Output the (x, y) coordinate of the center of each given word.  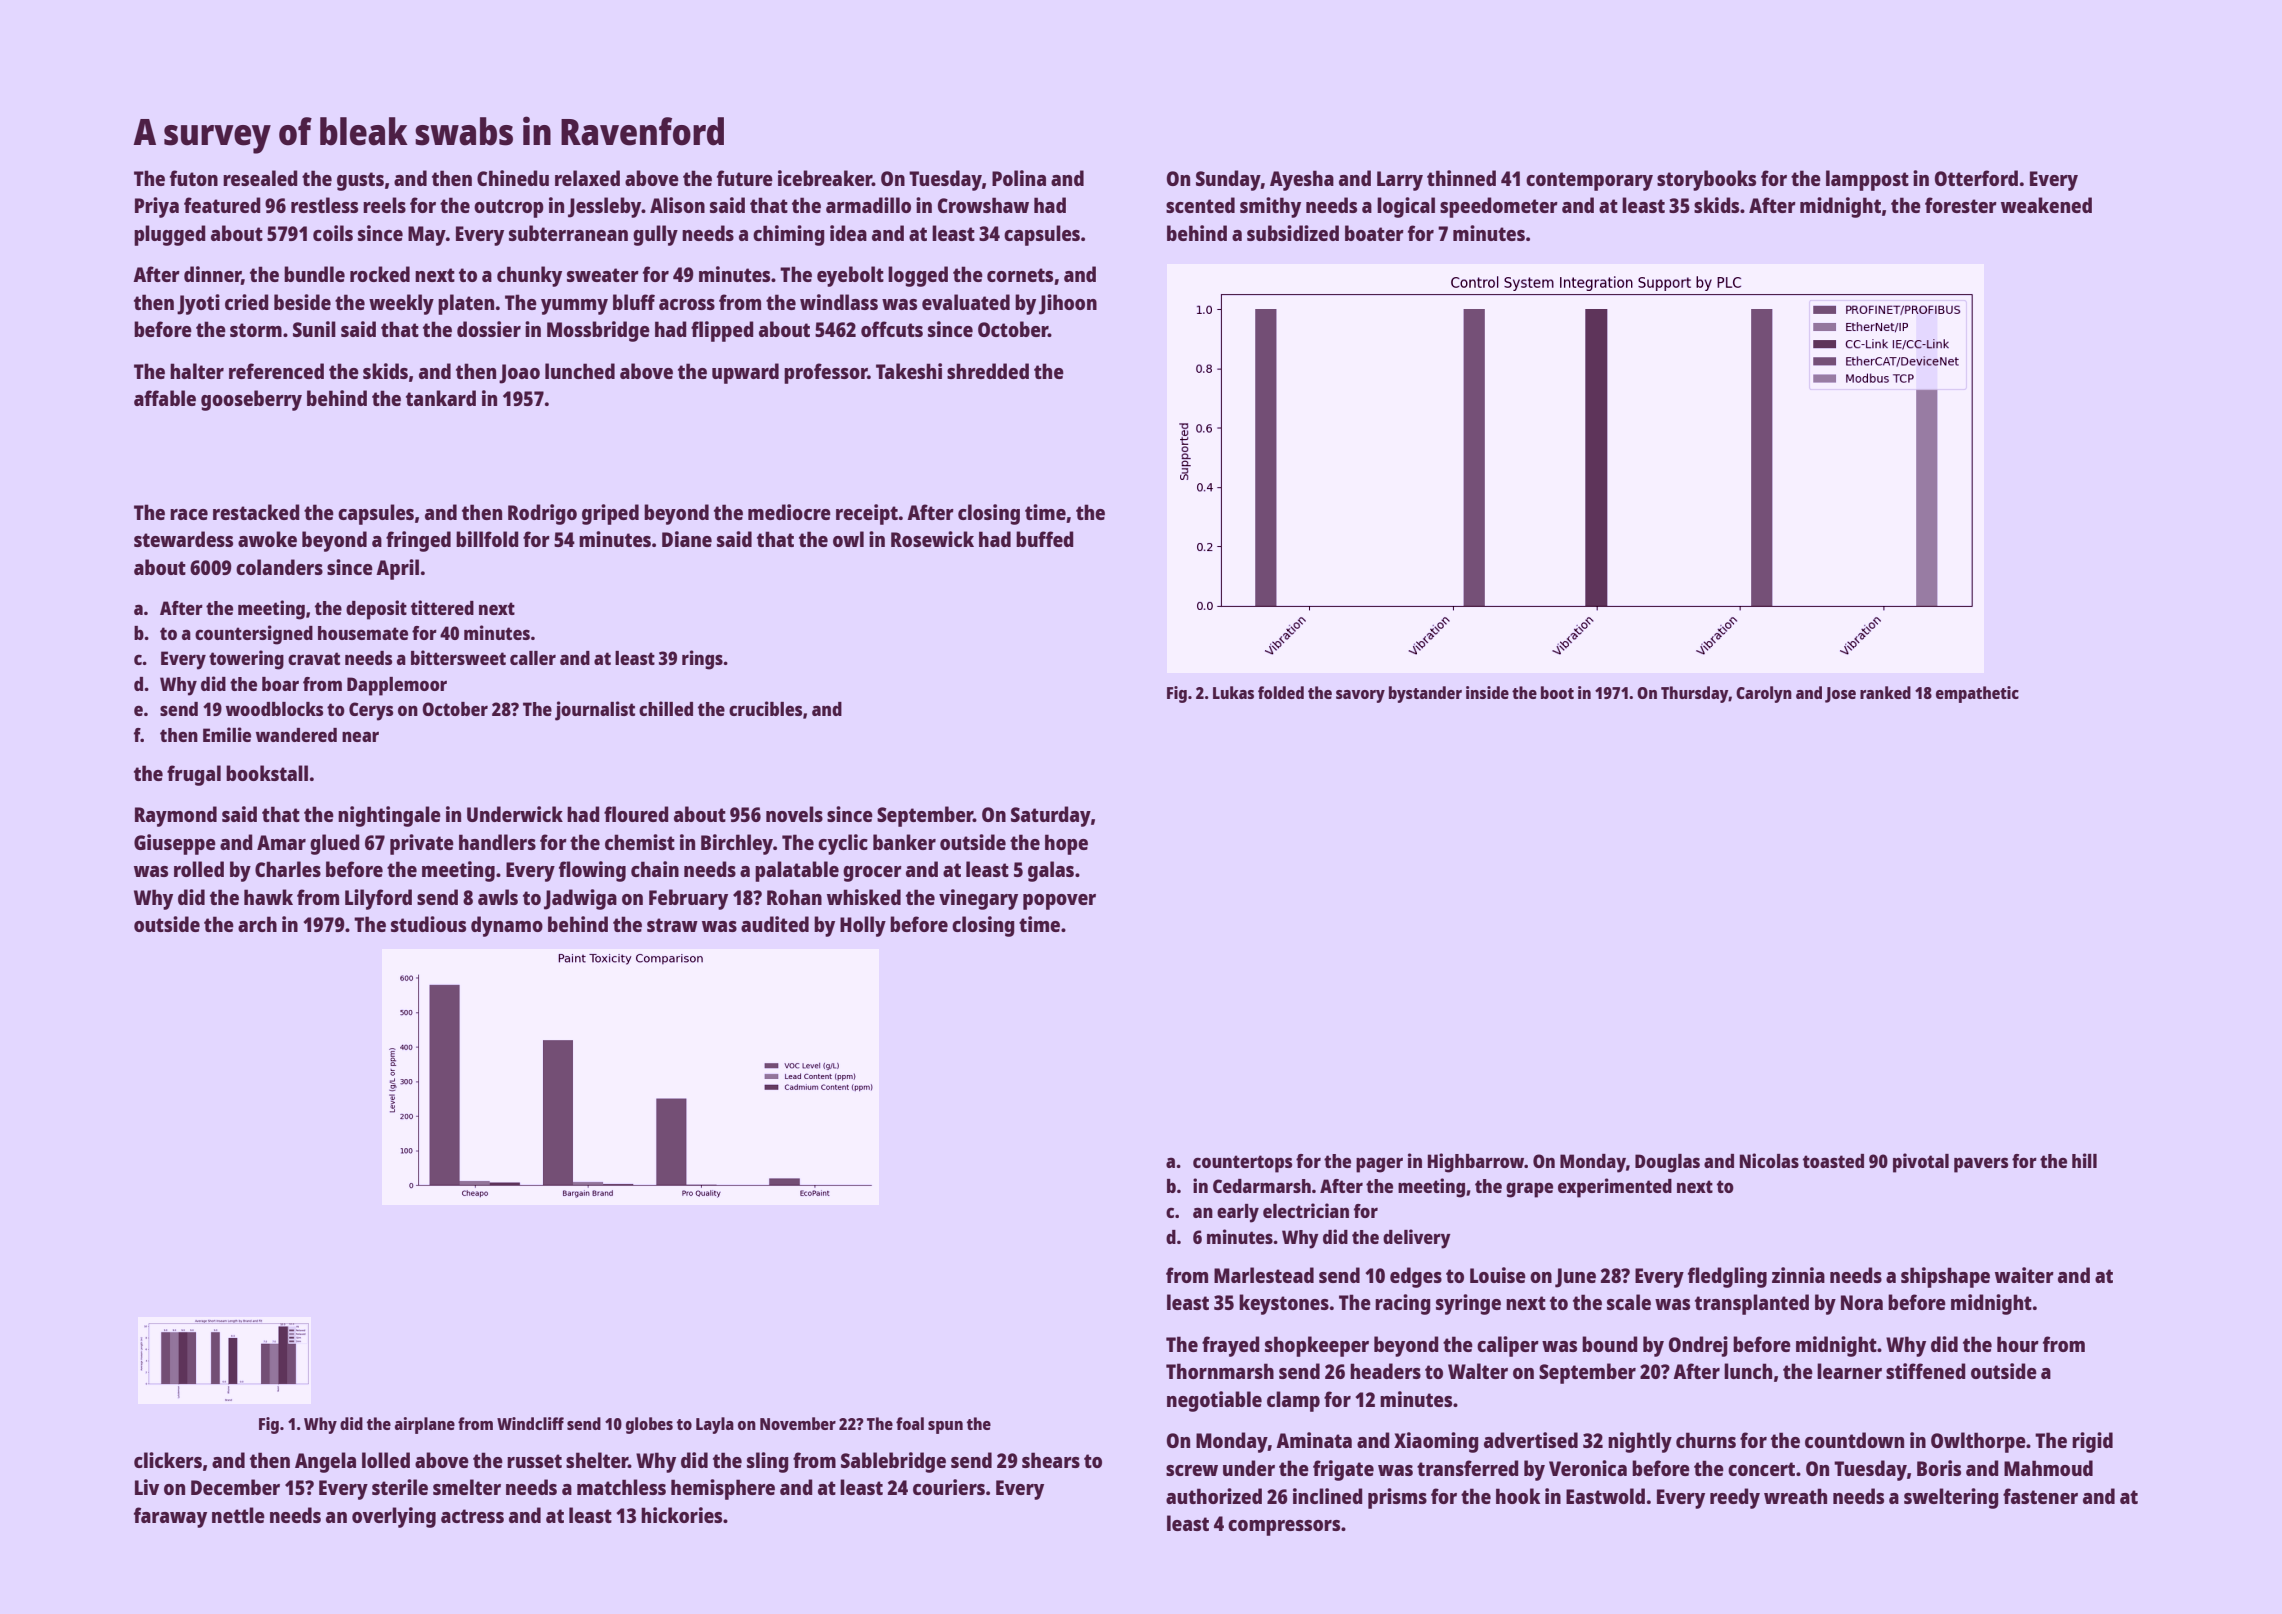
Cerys (371, 711)
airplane (424, 1425)
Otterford (1976, 178)
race (189, 514)
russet (534, 1461)
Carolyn (1764, 694)
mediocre (789, 512)
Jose (1840, 695)
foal (910, 1423)
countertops (1242, 1164)
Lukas (1233, 692)
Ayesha (1302, 180)
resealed (260, 178)
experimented (1615, 1188)
